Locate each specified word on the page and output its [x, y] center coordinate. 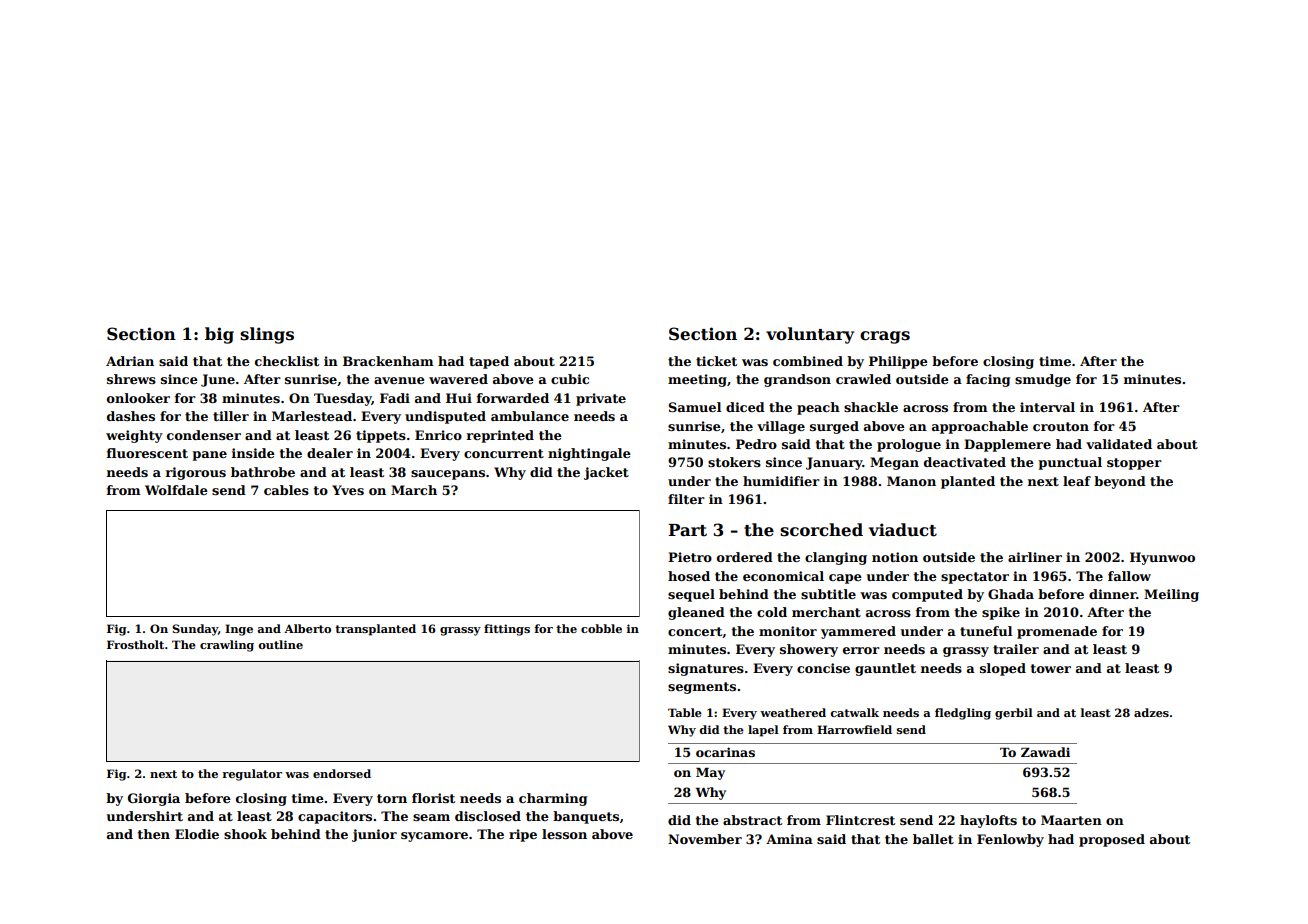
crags [885, 337]
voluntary [810, 335]
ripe [523, 835]
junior [374, 835]
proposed [1112, 840]
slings [267, 335]
